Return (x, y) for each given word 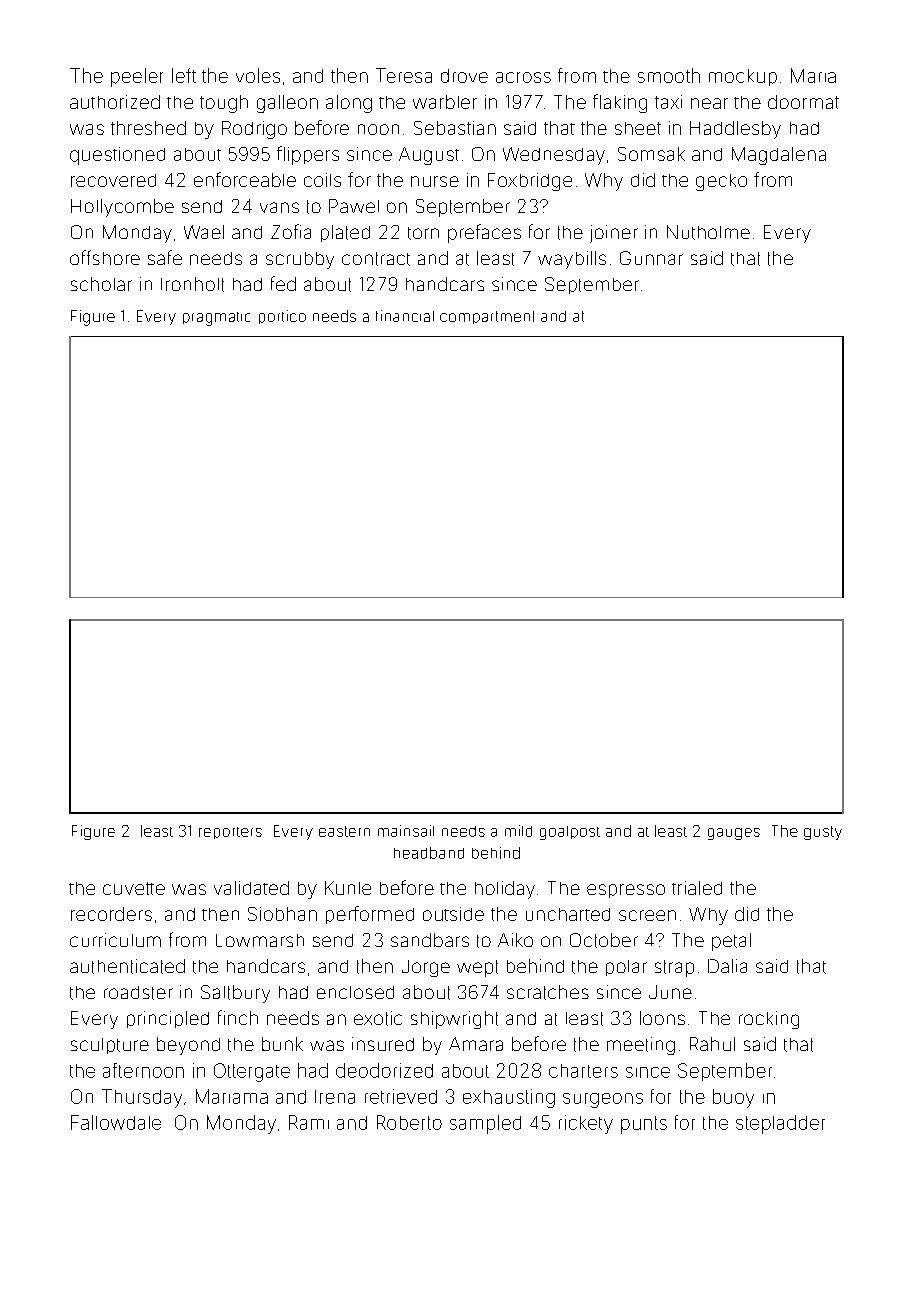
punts (644, 1125)
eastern (344, 831)
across (523, 77)
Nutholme (708, 232)
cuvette (134, 888)
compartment (487, 317)
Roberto (409, 1122)
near (709, 103)
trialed (697, 888)
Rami (309, 1122)
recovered (113, 180)
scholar (101, 284)
